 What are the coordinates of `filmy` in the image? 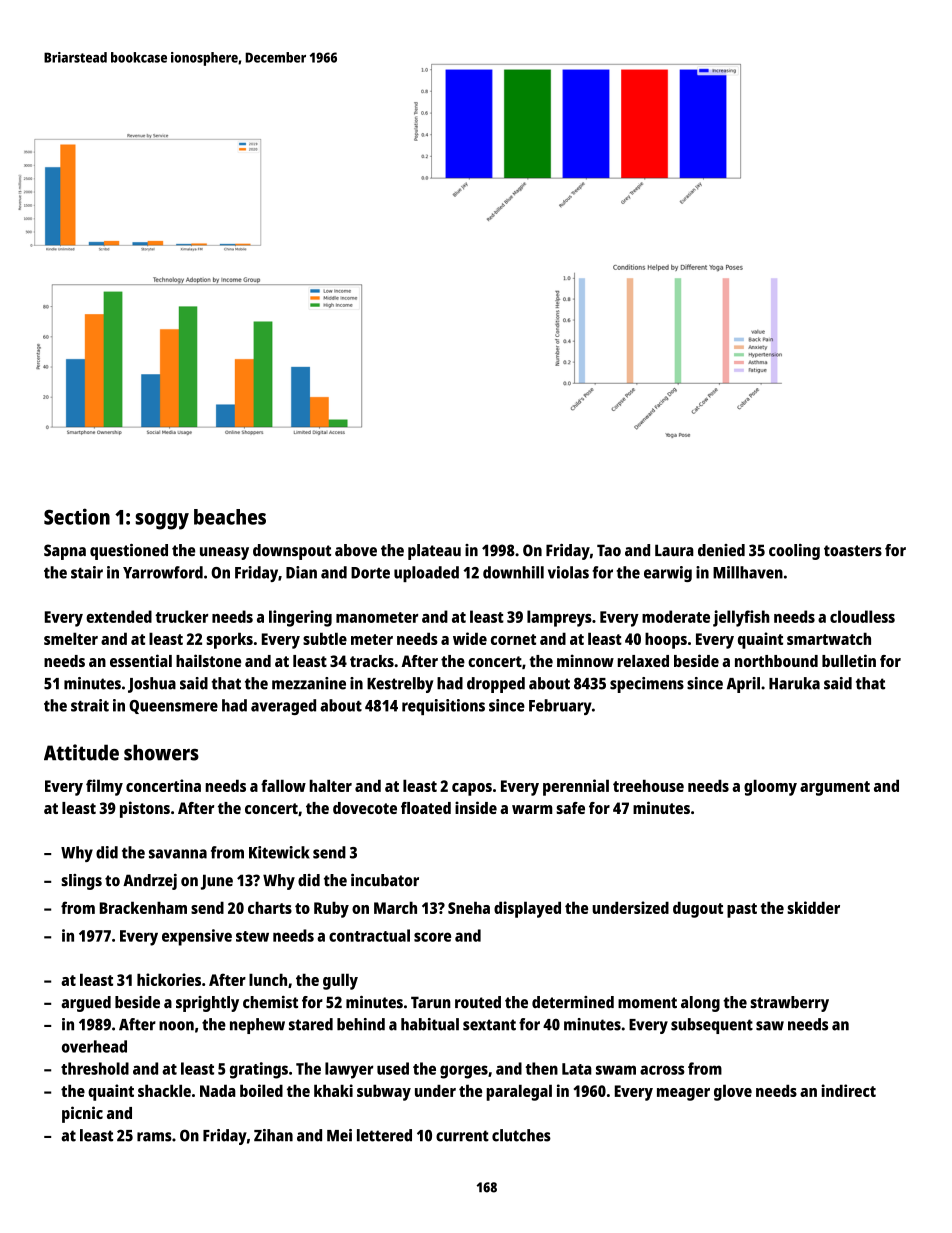 It's located at (104, 787).
